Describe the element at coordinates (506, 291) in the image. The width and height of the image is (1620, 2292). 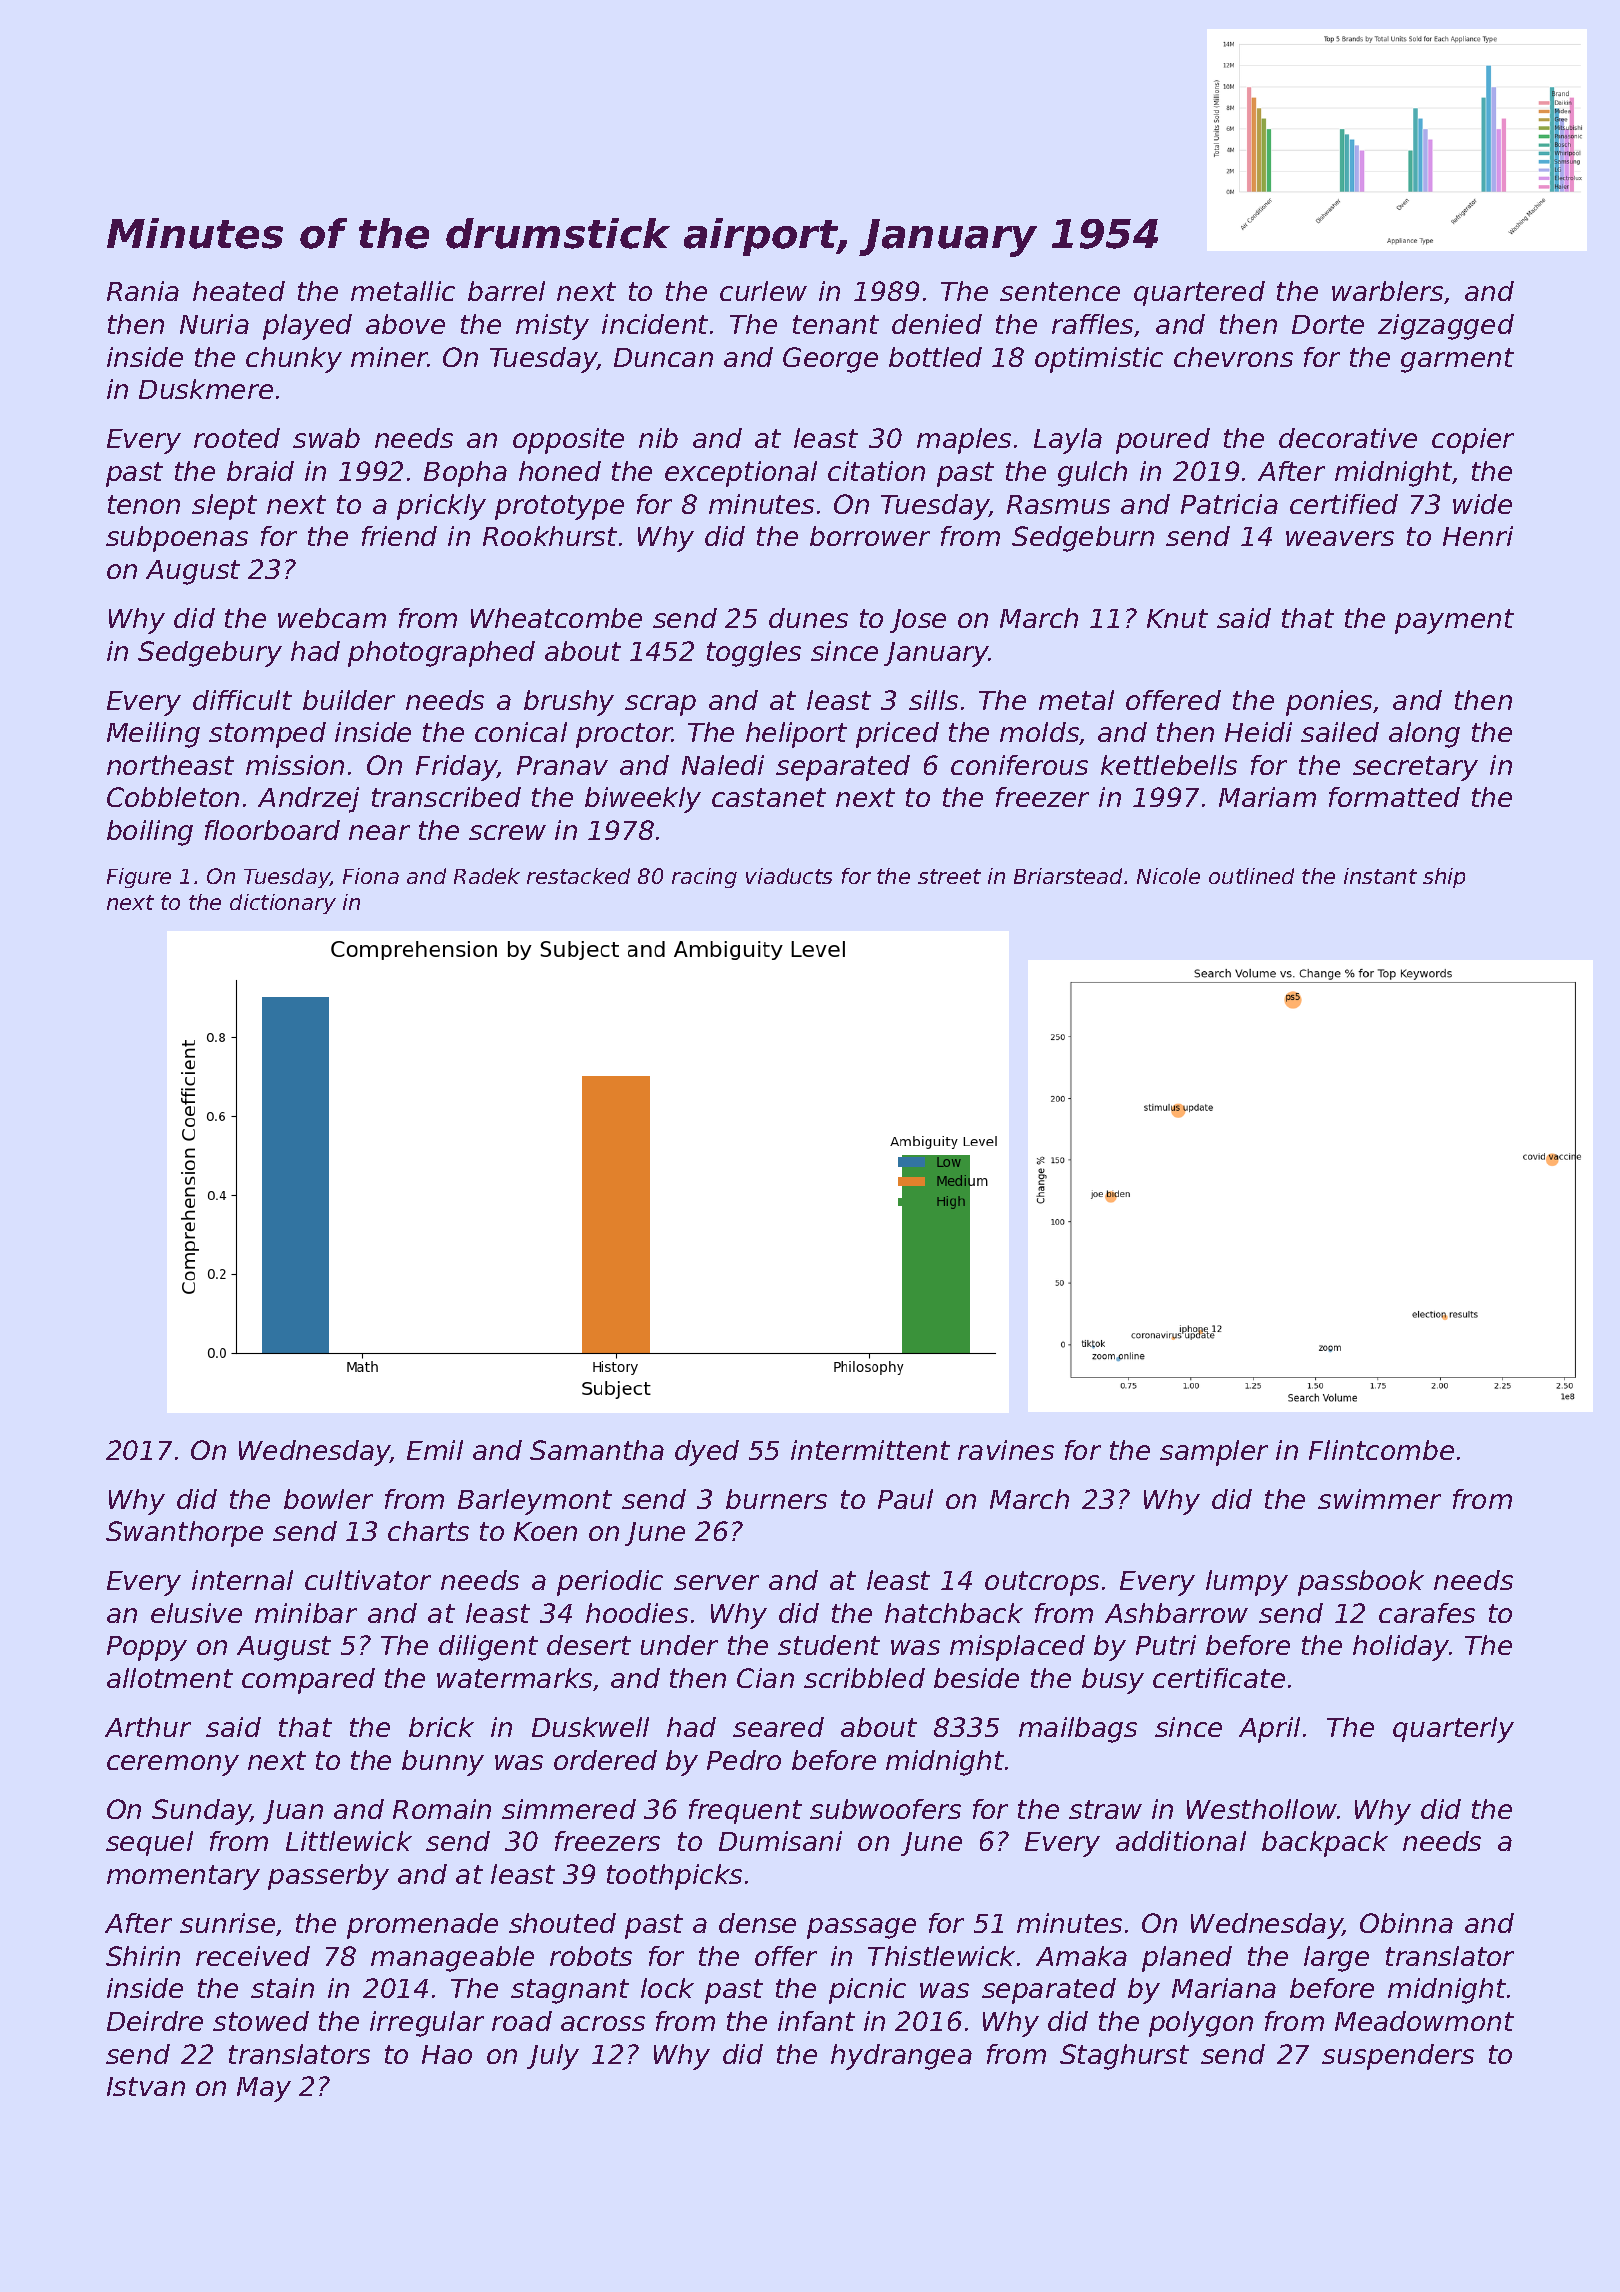
I see `barrel` at that location.
